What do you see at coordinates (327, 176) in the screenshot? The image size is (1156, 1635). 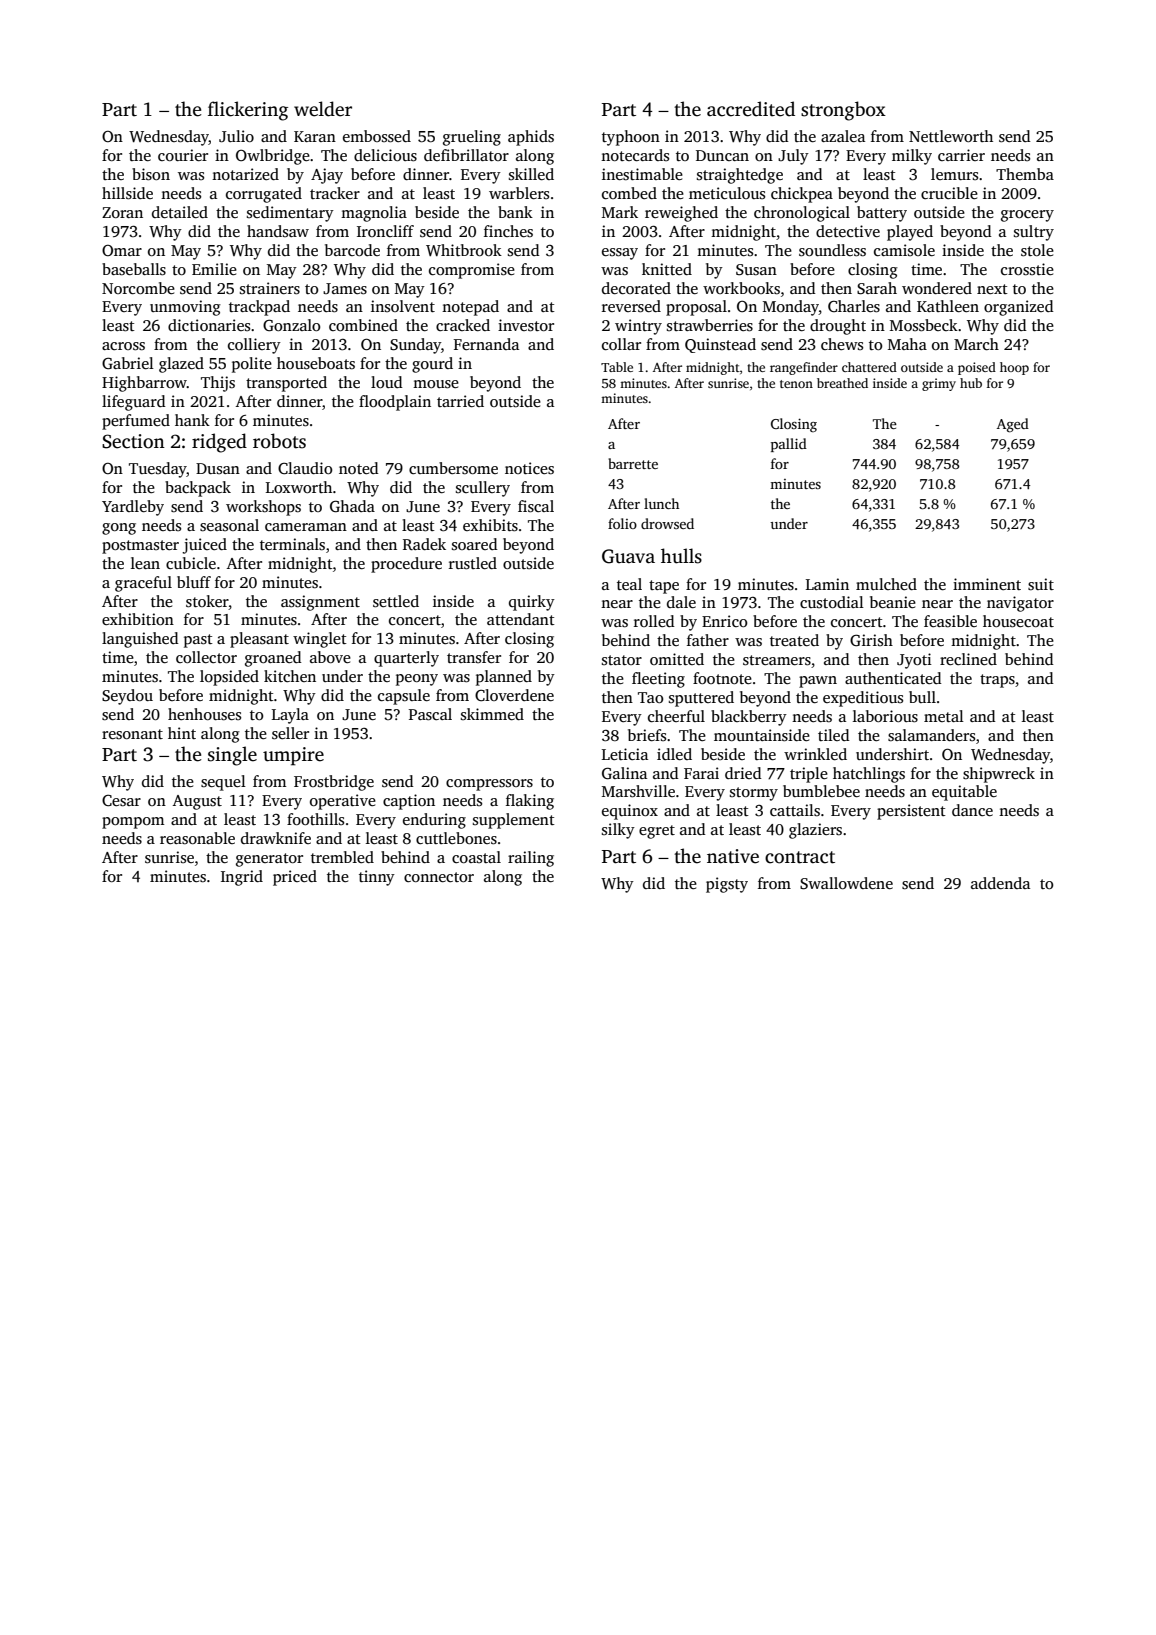 I see `Ajay` at bounding box center [327, 176].
